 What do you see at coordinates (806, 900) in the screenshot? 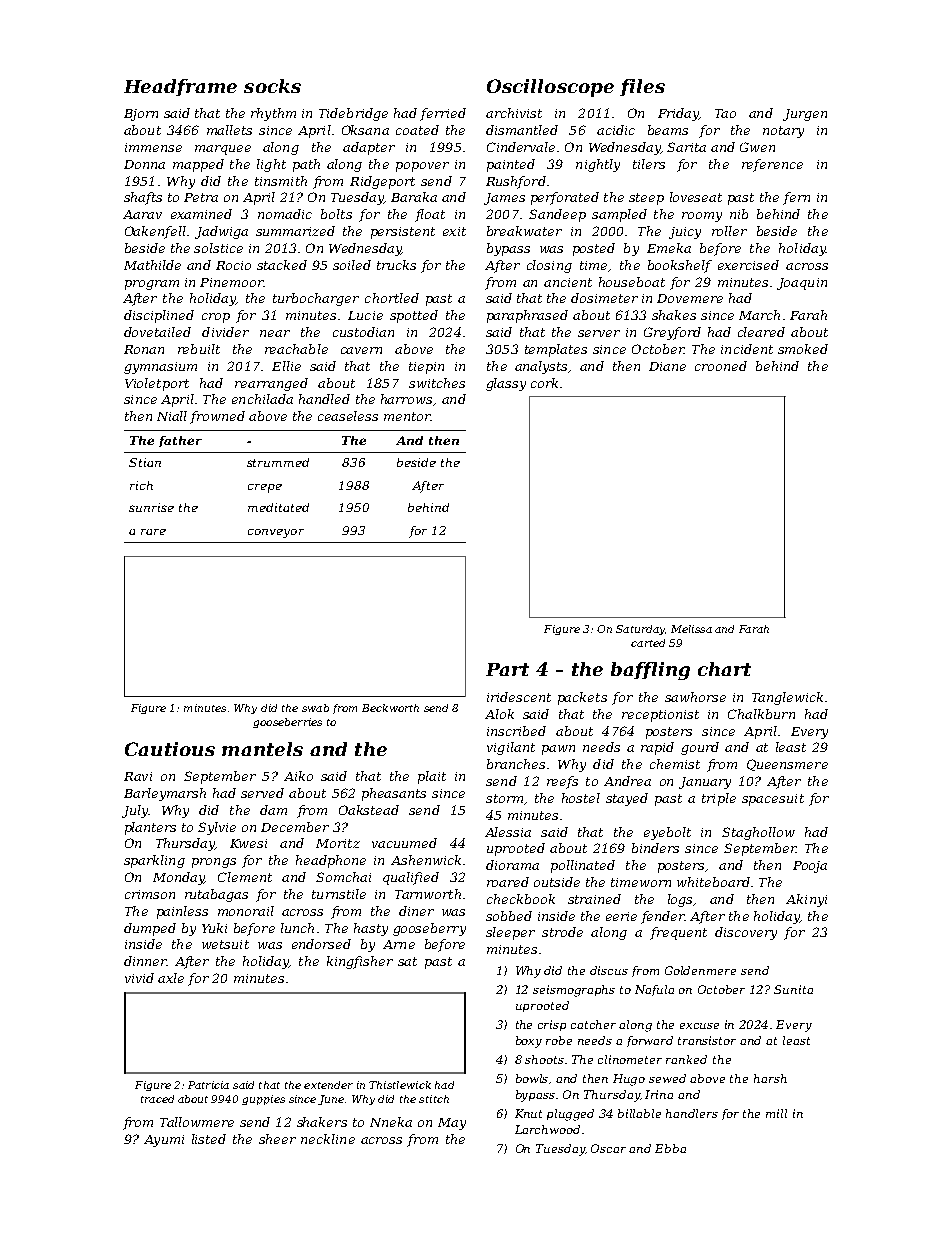
I see `Akinyi` at bounding box center [806, 900].
